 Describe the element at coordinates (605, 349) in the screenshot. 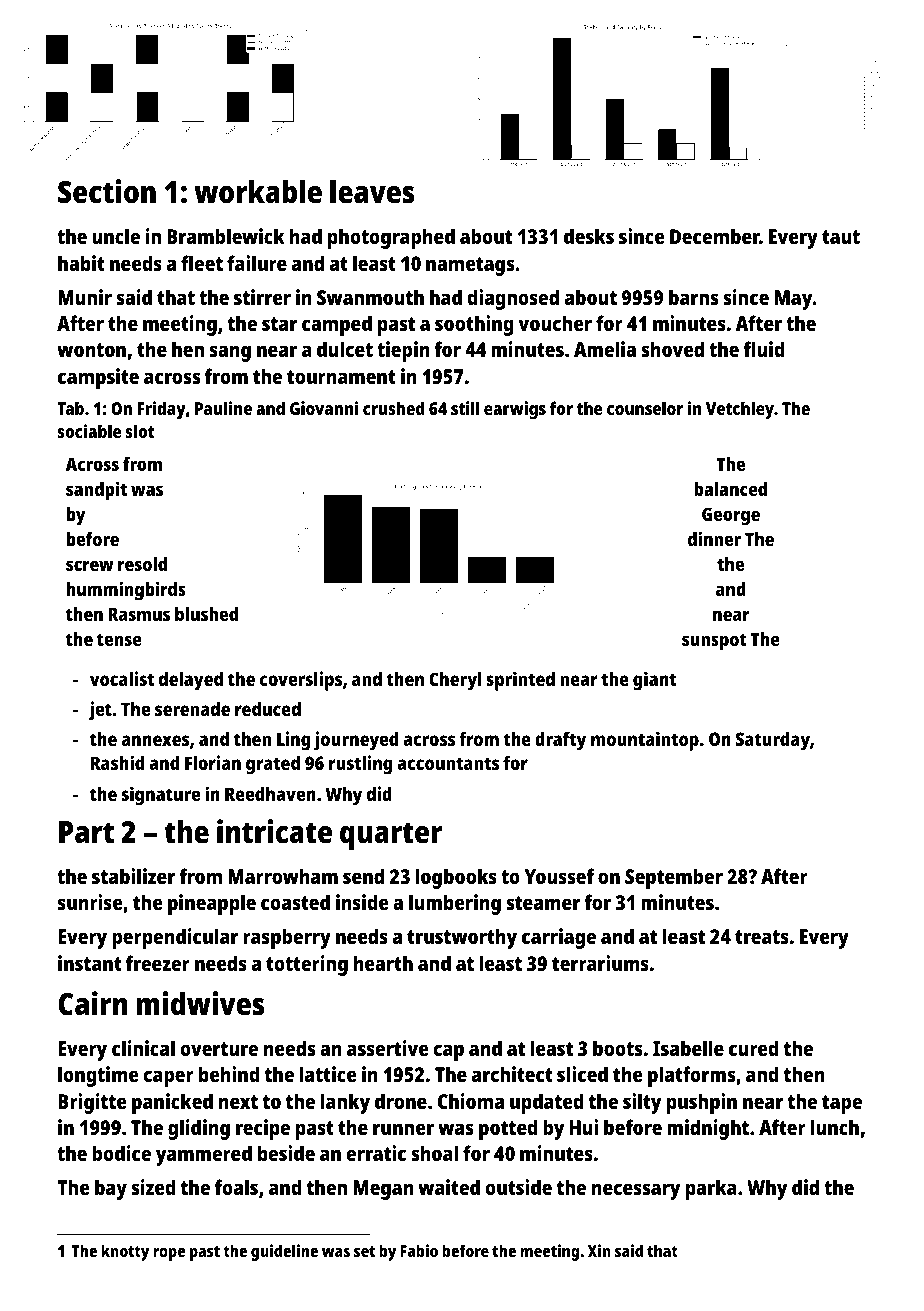

I see `Amelia` at that location.
